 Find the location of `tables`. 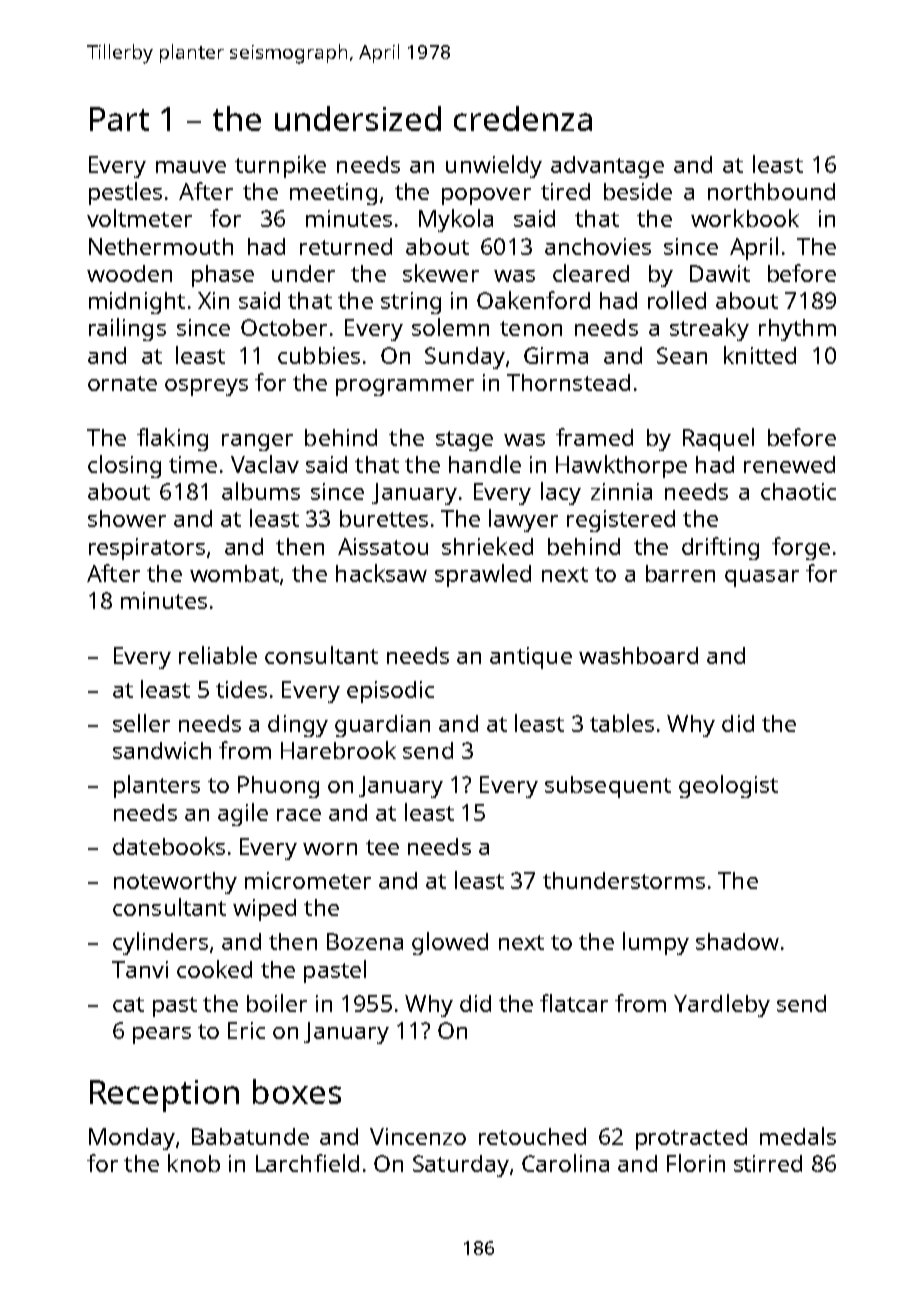

tables is located at coordinates (622, 723).
